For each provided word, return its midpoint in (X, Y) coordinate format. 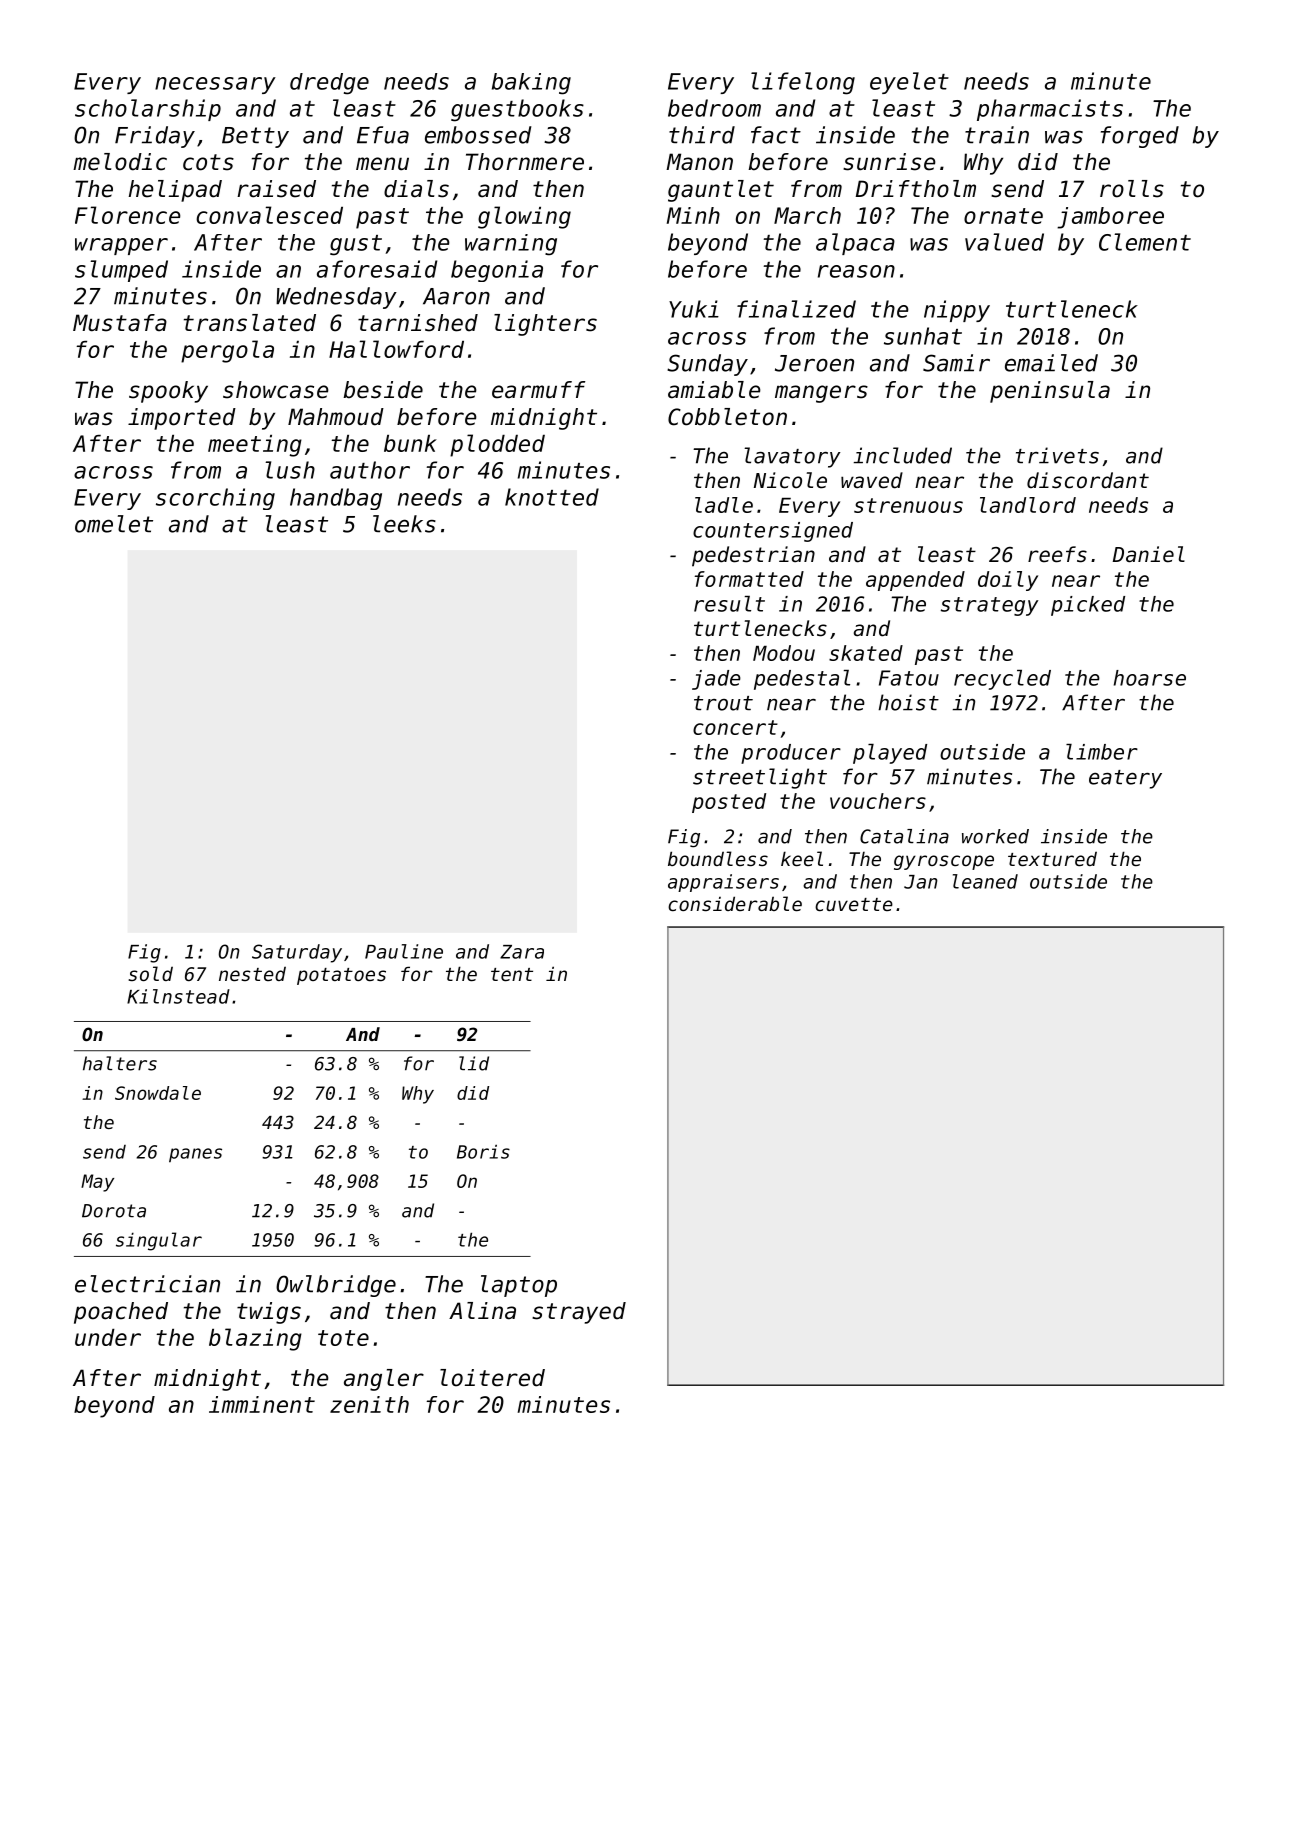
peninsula (1050, 392)
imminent (262, 1404)
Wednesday (336, 298)
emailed (1051, 363)
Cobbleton (727, 417)
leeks (404, 524)
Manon (699, 162)
